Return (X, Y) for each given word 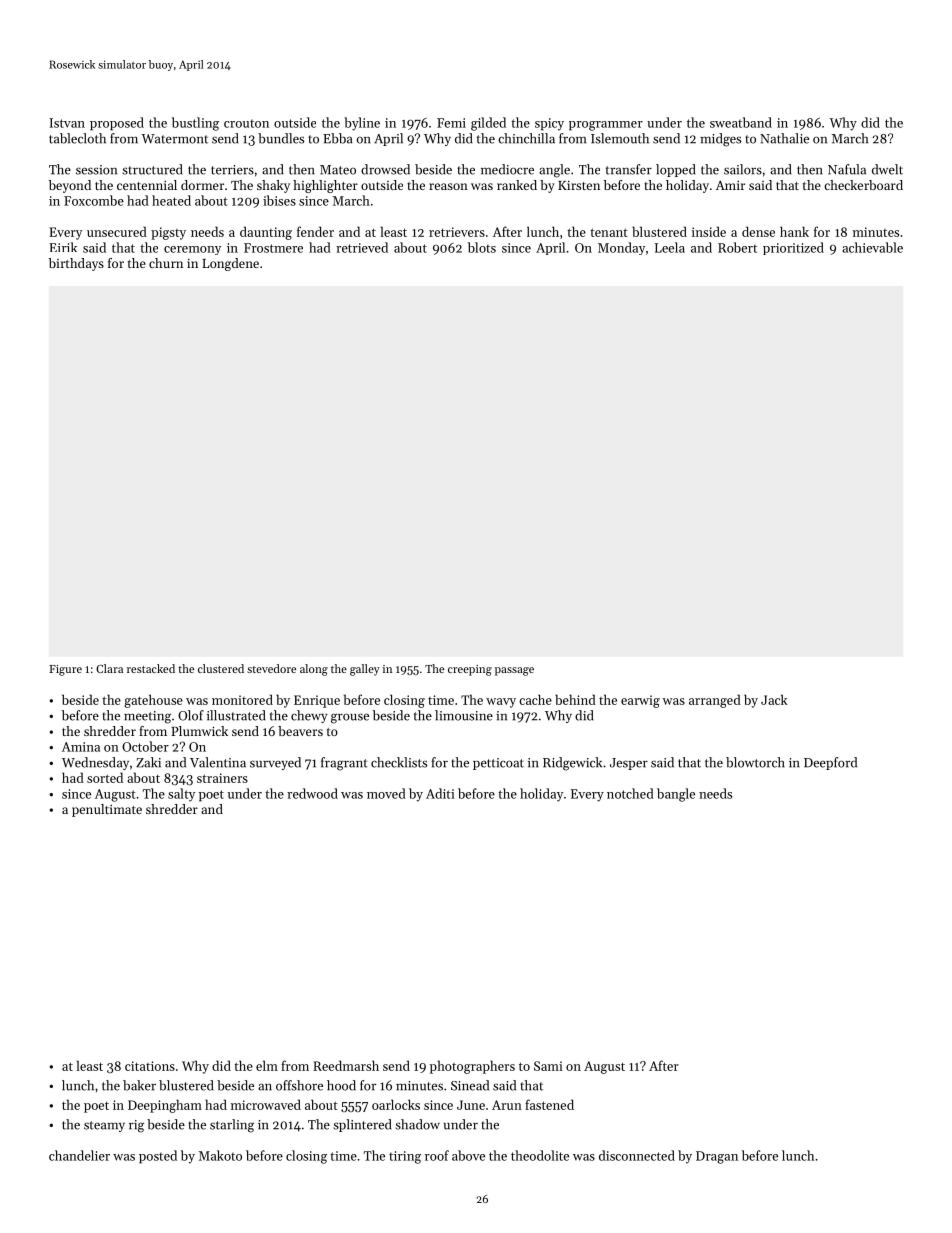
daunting (266, 233)
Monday (621, 248)
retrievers (457, 232)
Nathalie (784, 138)
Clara (109, 668)
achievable (872, 247)
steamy (104, 1126)
